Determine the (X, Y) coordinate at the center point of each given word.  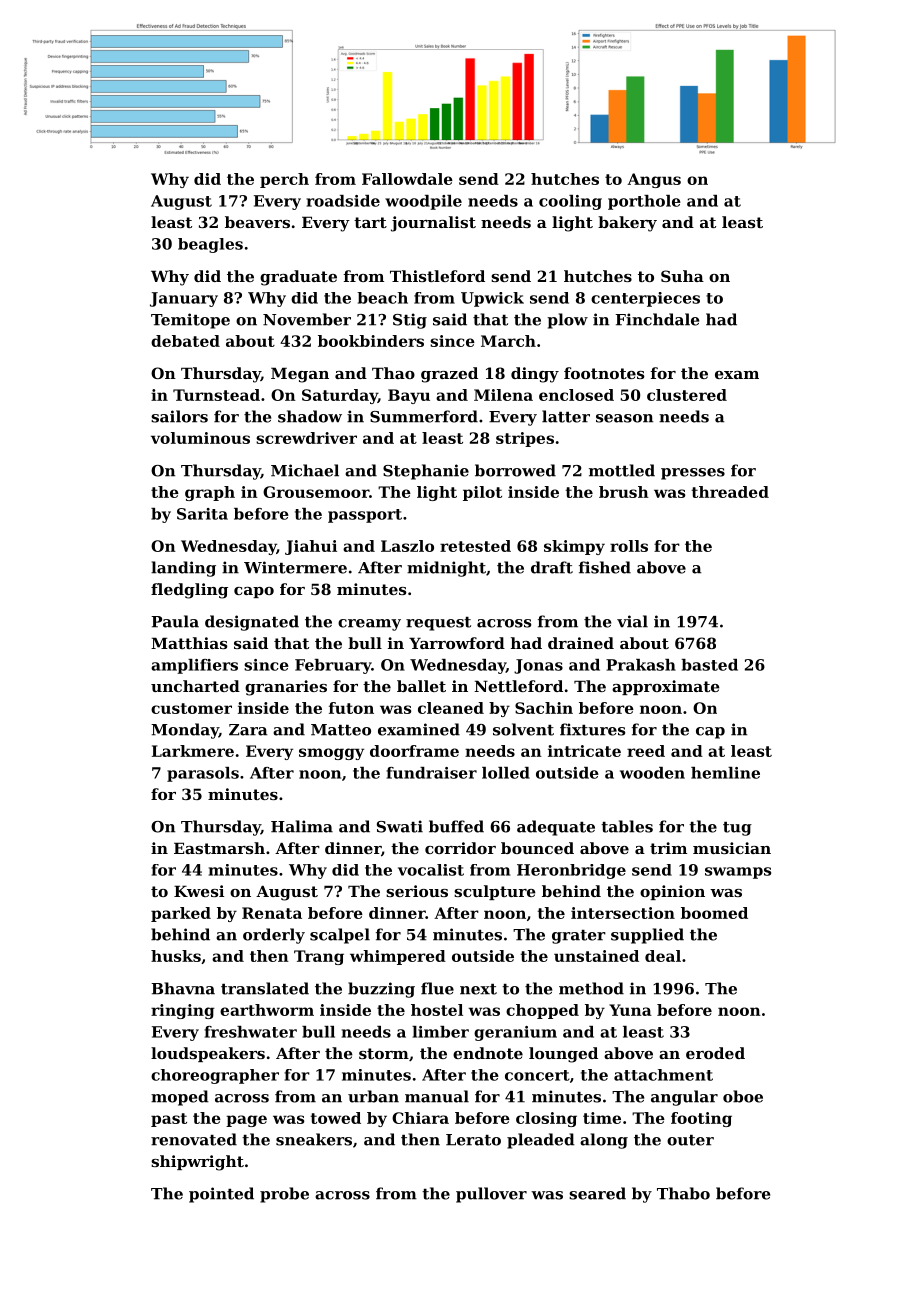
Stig (410, 321)
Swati (400, 826)
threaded (730, 492)
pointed (221, 1195)
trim (668, 848)
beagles (210, 245)
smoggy (331, 754)
